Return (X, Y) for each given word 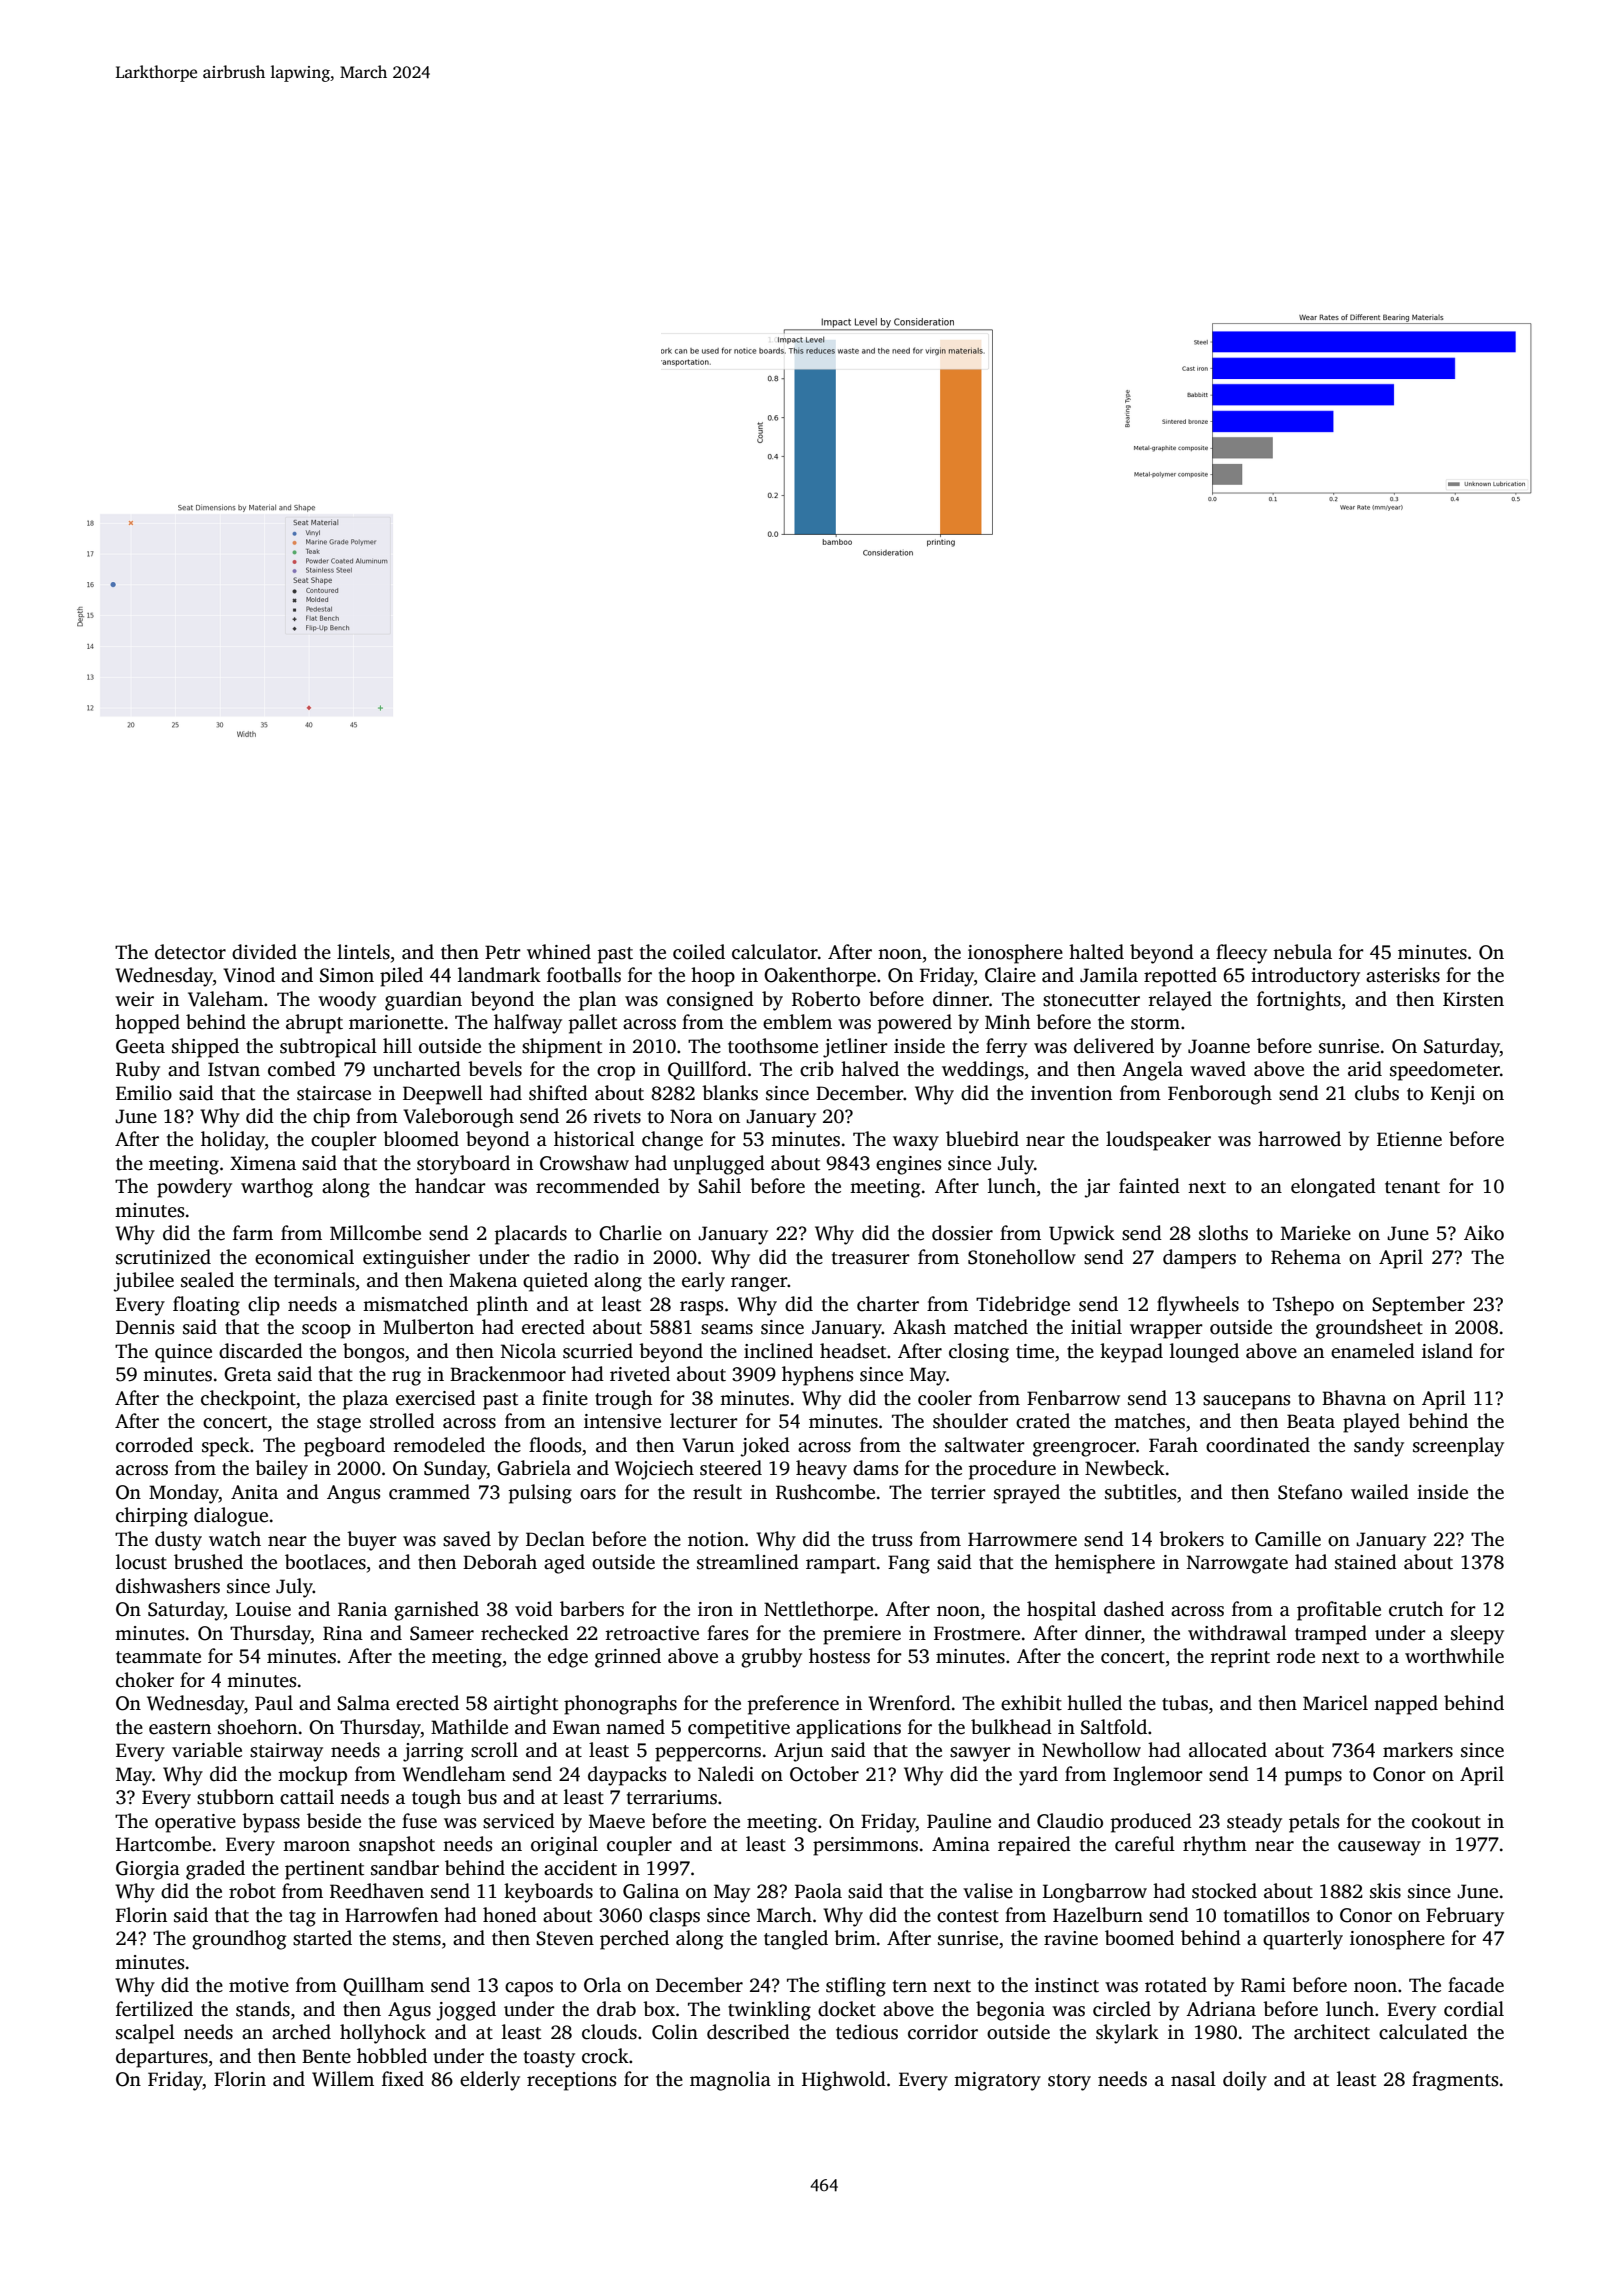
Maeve (617, 1821)
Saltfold (1114, 1727)
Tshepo (1303, 1306)
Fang (909, 1564)
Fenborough (1220, 1095)
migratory (997, 2081)
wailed (1380, 1492)
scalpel (145, 2034)
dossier (962, 1233)
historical (594, 1139)
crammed (429, 1492)
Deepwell (443, 1095)
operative (195, 1823)
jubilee (143, 1282)
